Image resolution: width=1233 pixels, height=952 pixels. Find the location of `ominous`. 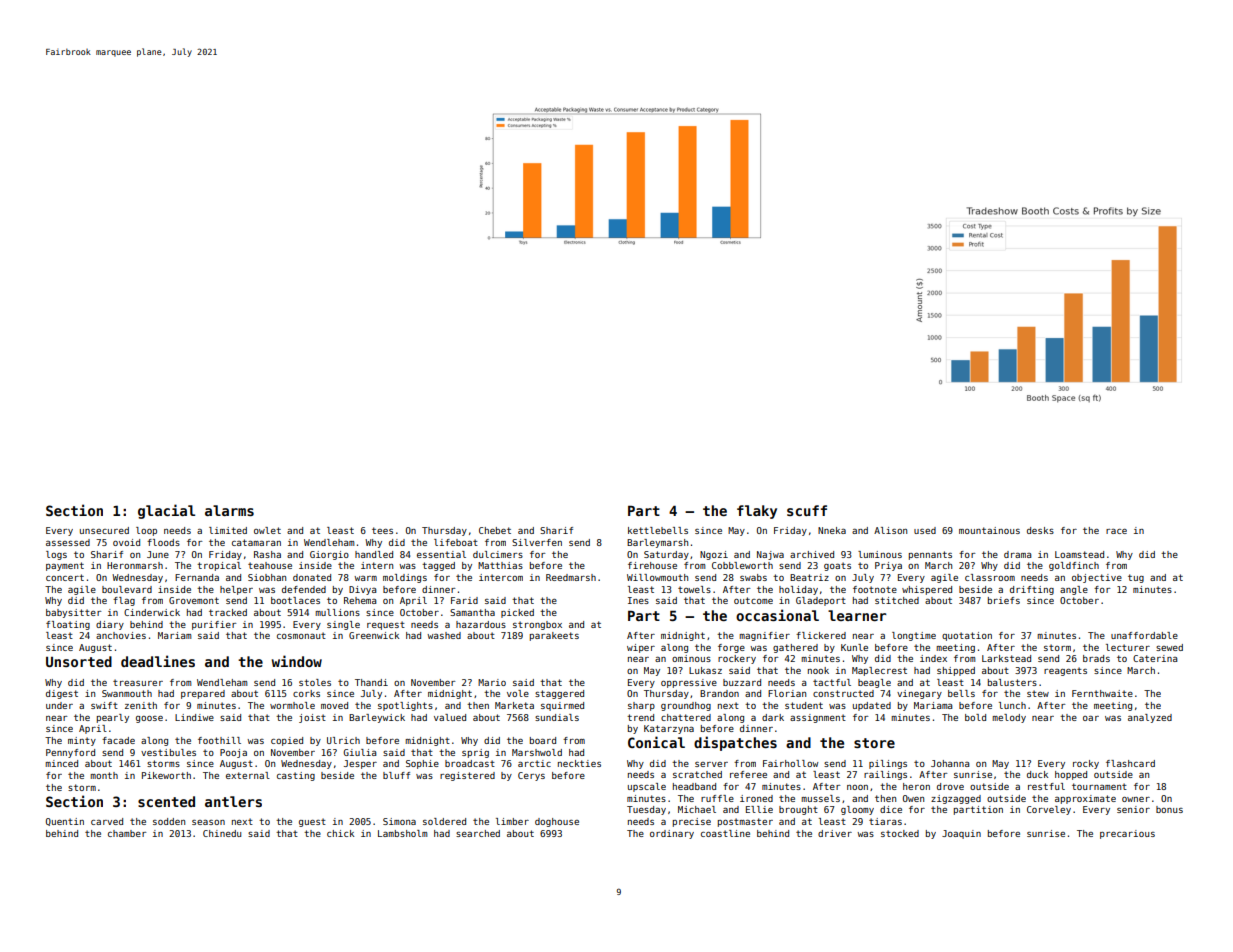

ominous is located at coordinates (691, 658).
